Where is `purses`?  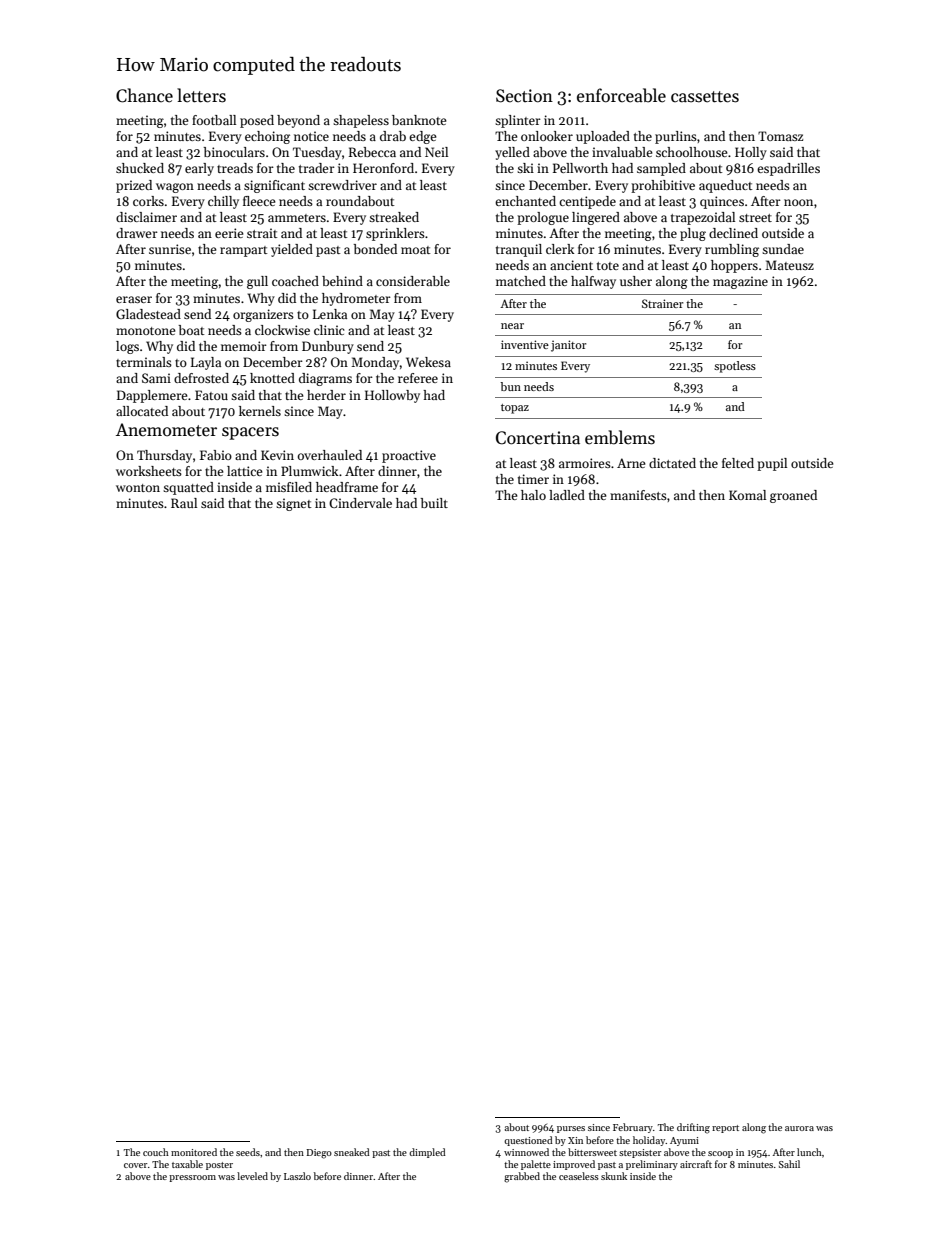
purses is located at coordinates (571, 1129).
